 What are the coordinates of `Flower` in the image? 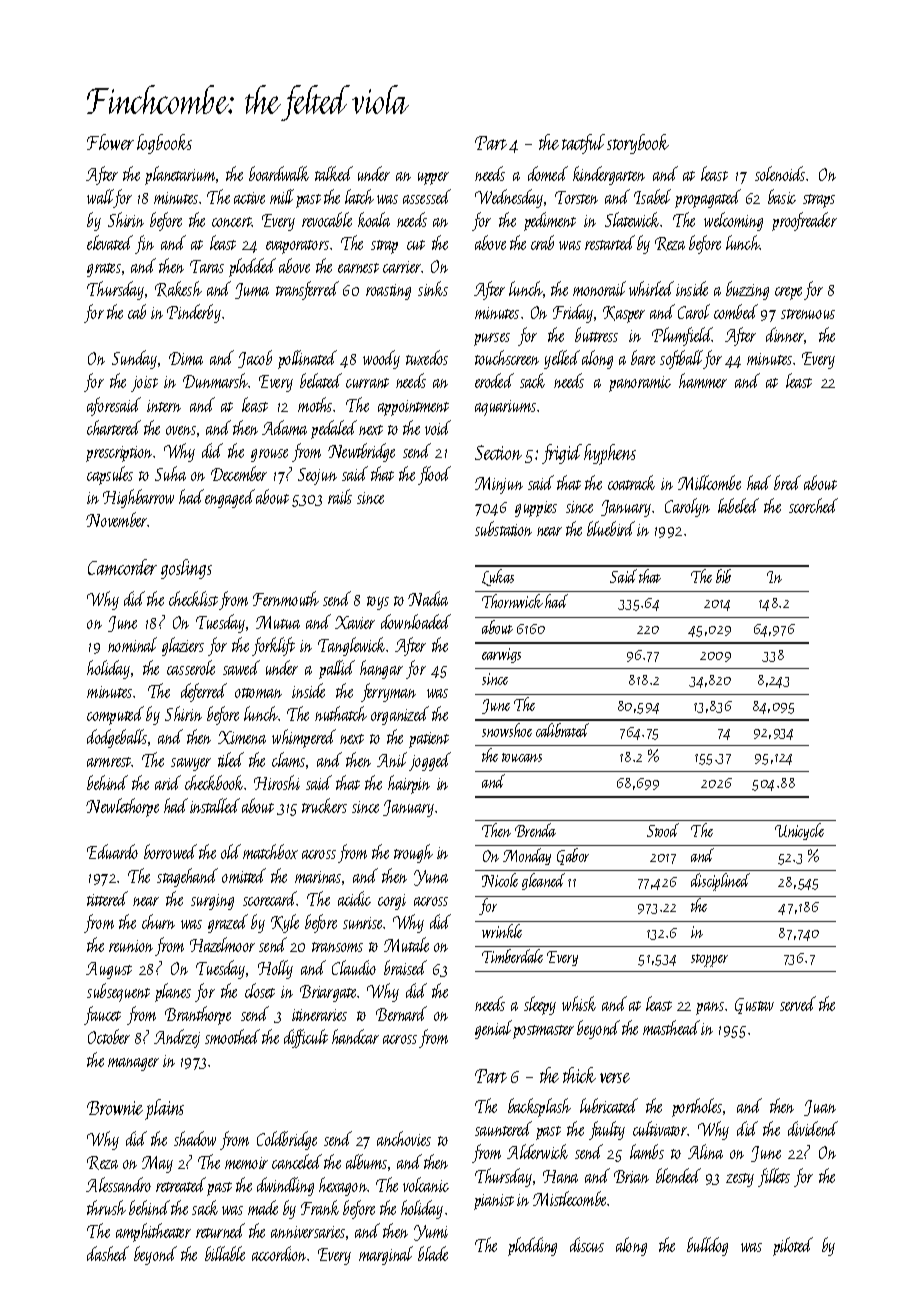 It's located at (110, 142).
